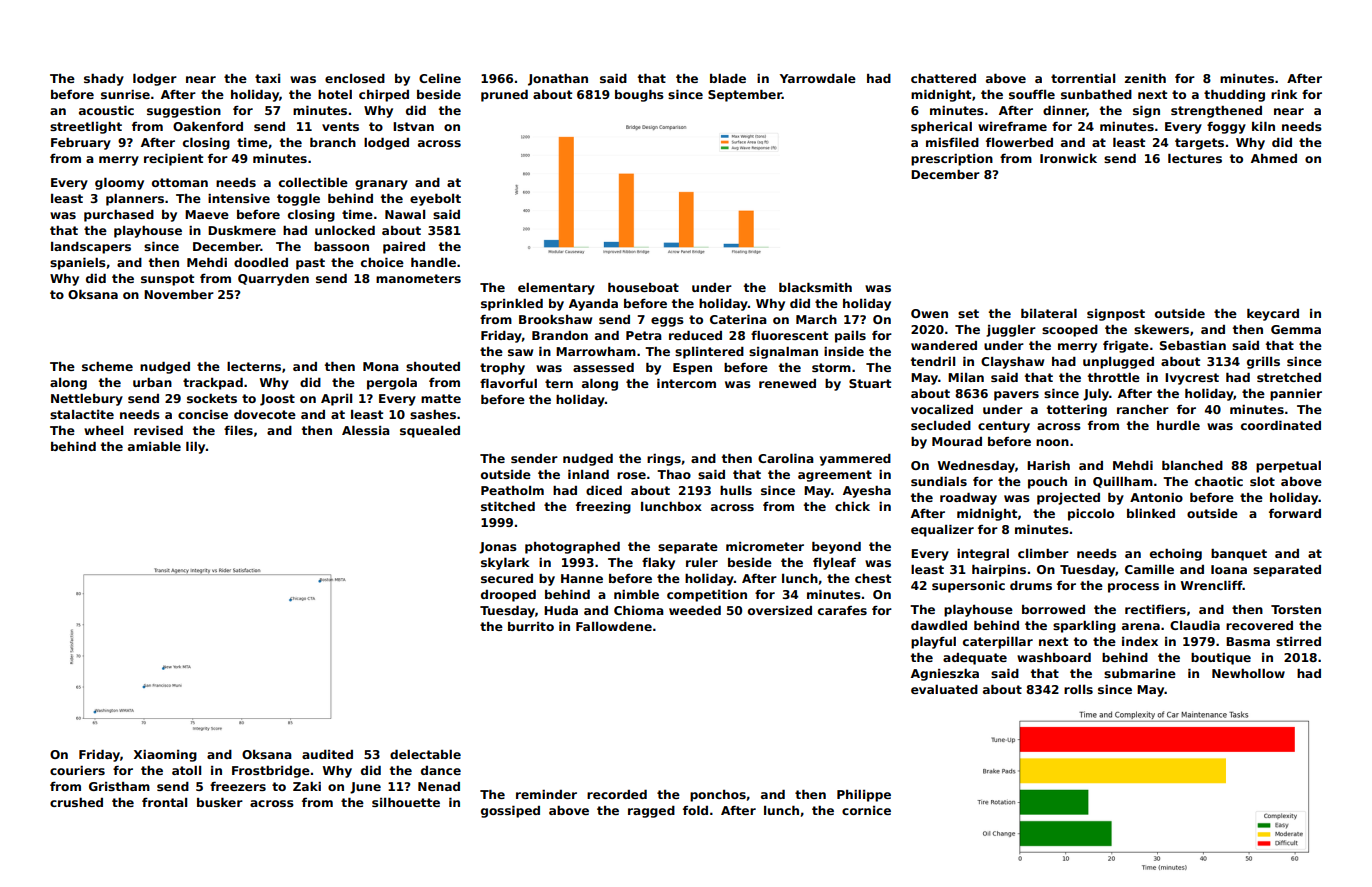 This screenshot has height=887, width=1372. Describe the element at coordinates (1065, 111) in the screenshot. I see `dinner` at that location.
